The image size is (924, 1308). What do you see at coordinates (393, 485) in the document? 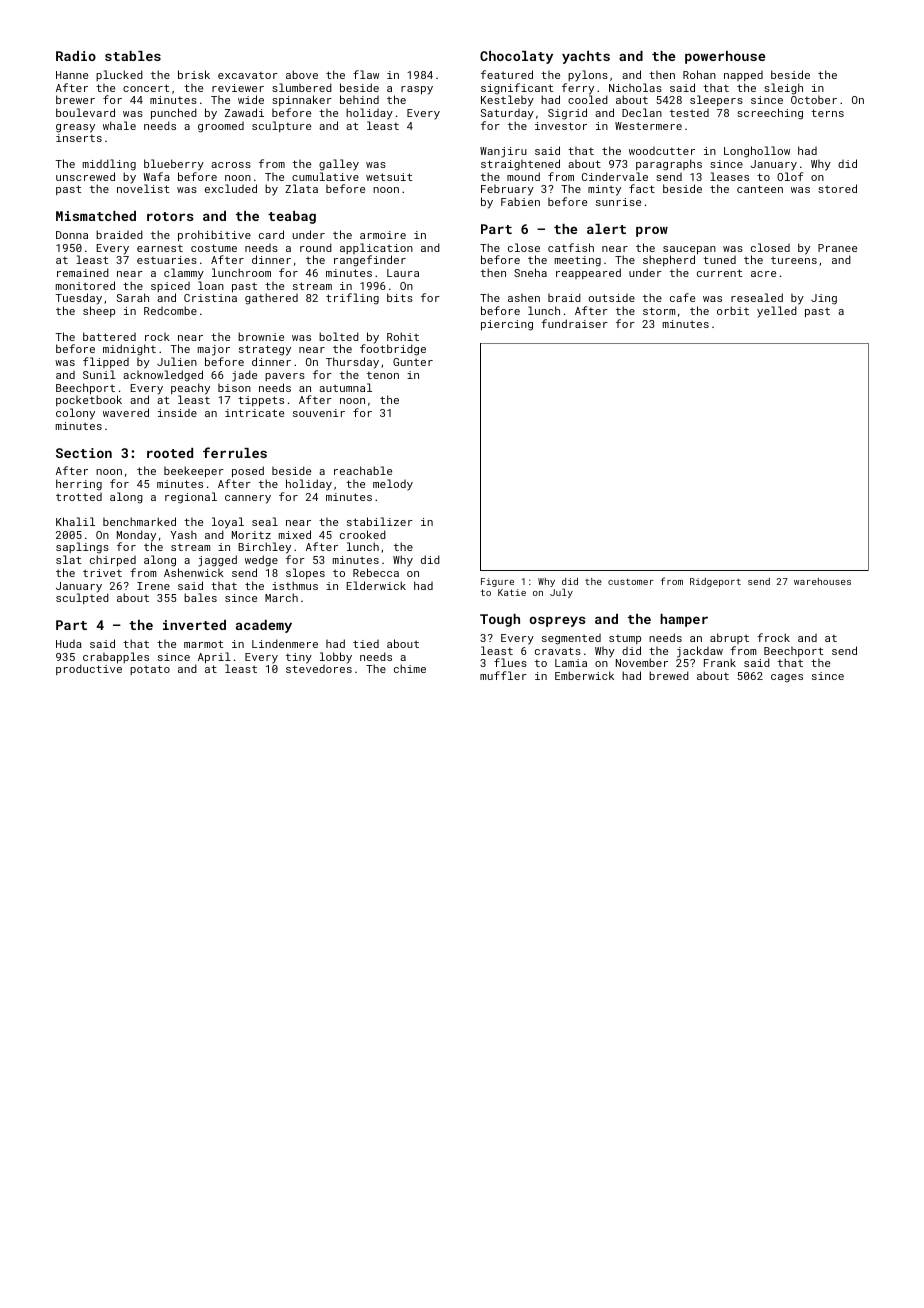
I see `melody` at bounding box center [393, 485].
